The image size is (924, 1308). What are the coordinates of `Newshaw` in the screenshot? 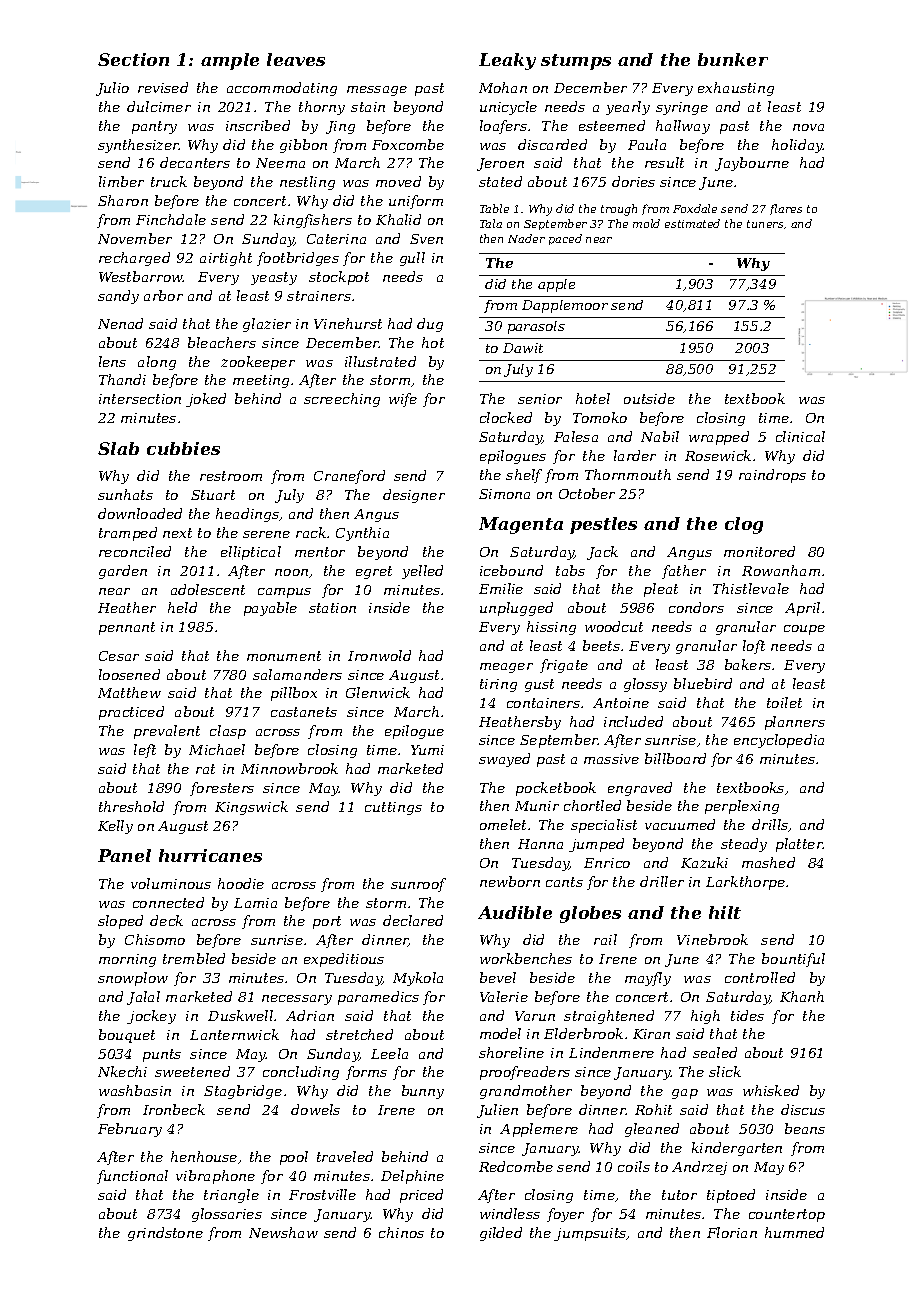 It's located at (283, 1232).
